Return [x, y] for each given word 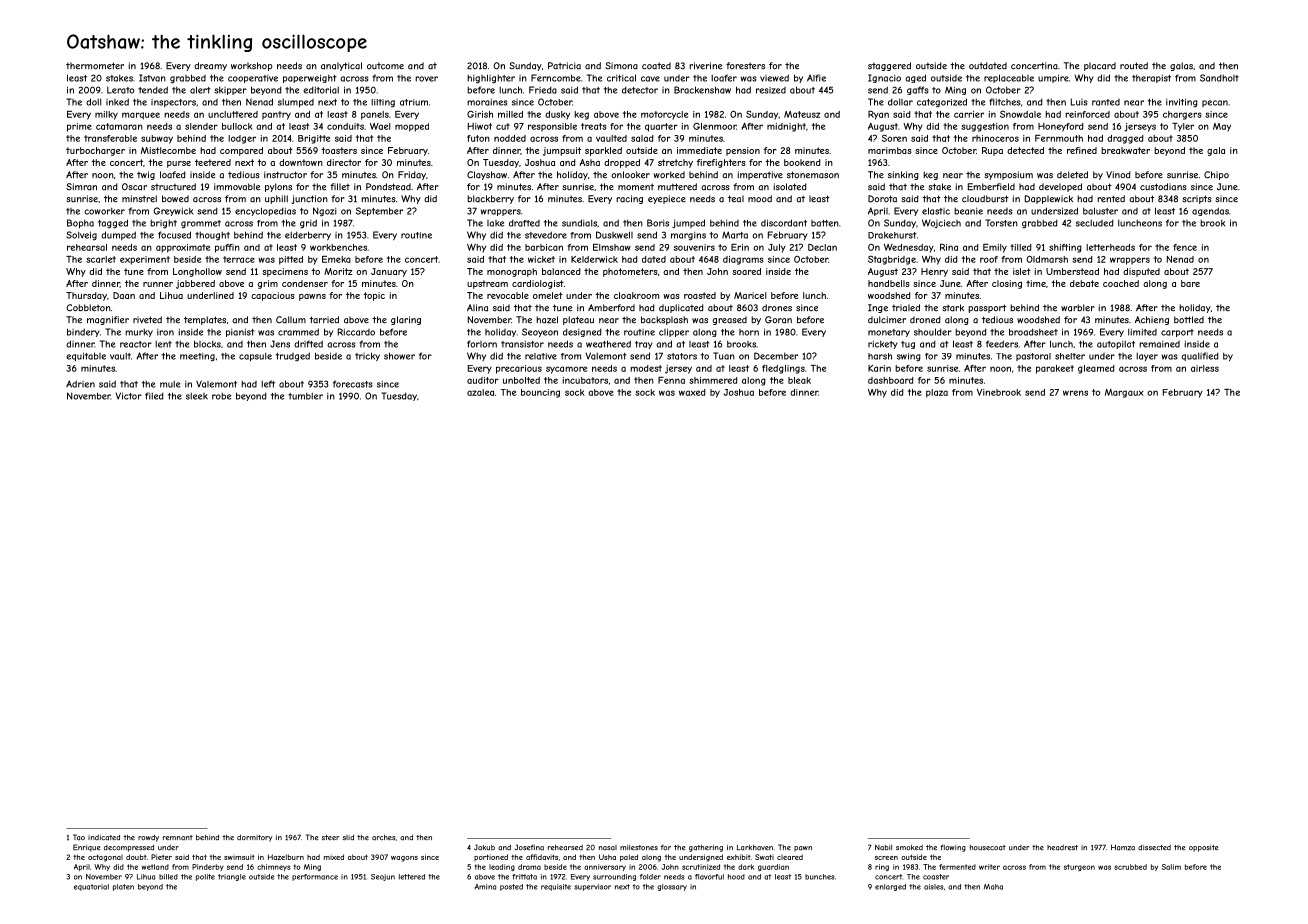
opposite [1204, 848]
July [777, 248]
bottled [1189, 320]
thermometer [95, 66]
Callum [291, 320]
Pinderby [208, 867]
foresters [745, 66]
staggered [889, 66]
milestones [639, 847]
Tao [79, 837]
